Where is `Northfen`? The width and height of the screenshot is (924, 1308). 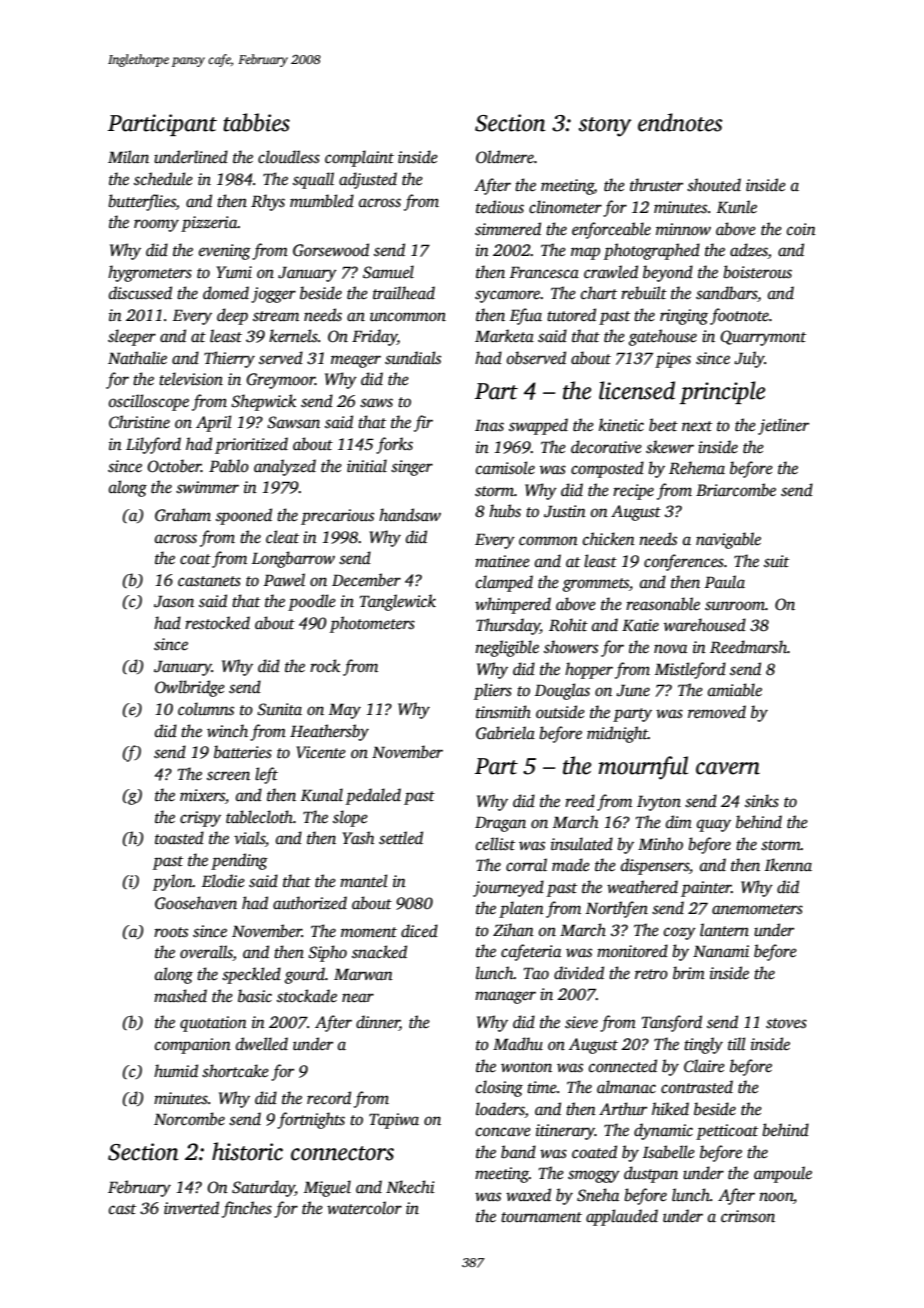 Northfen is located at coordinates (617, 909).
